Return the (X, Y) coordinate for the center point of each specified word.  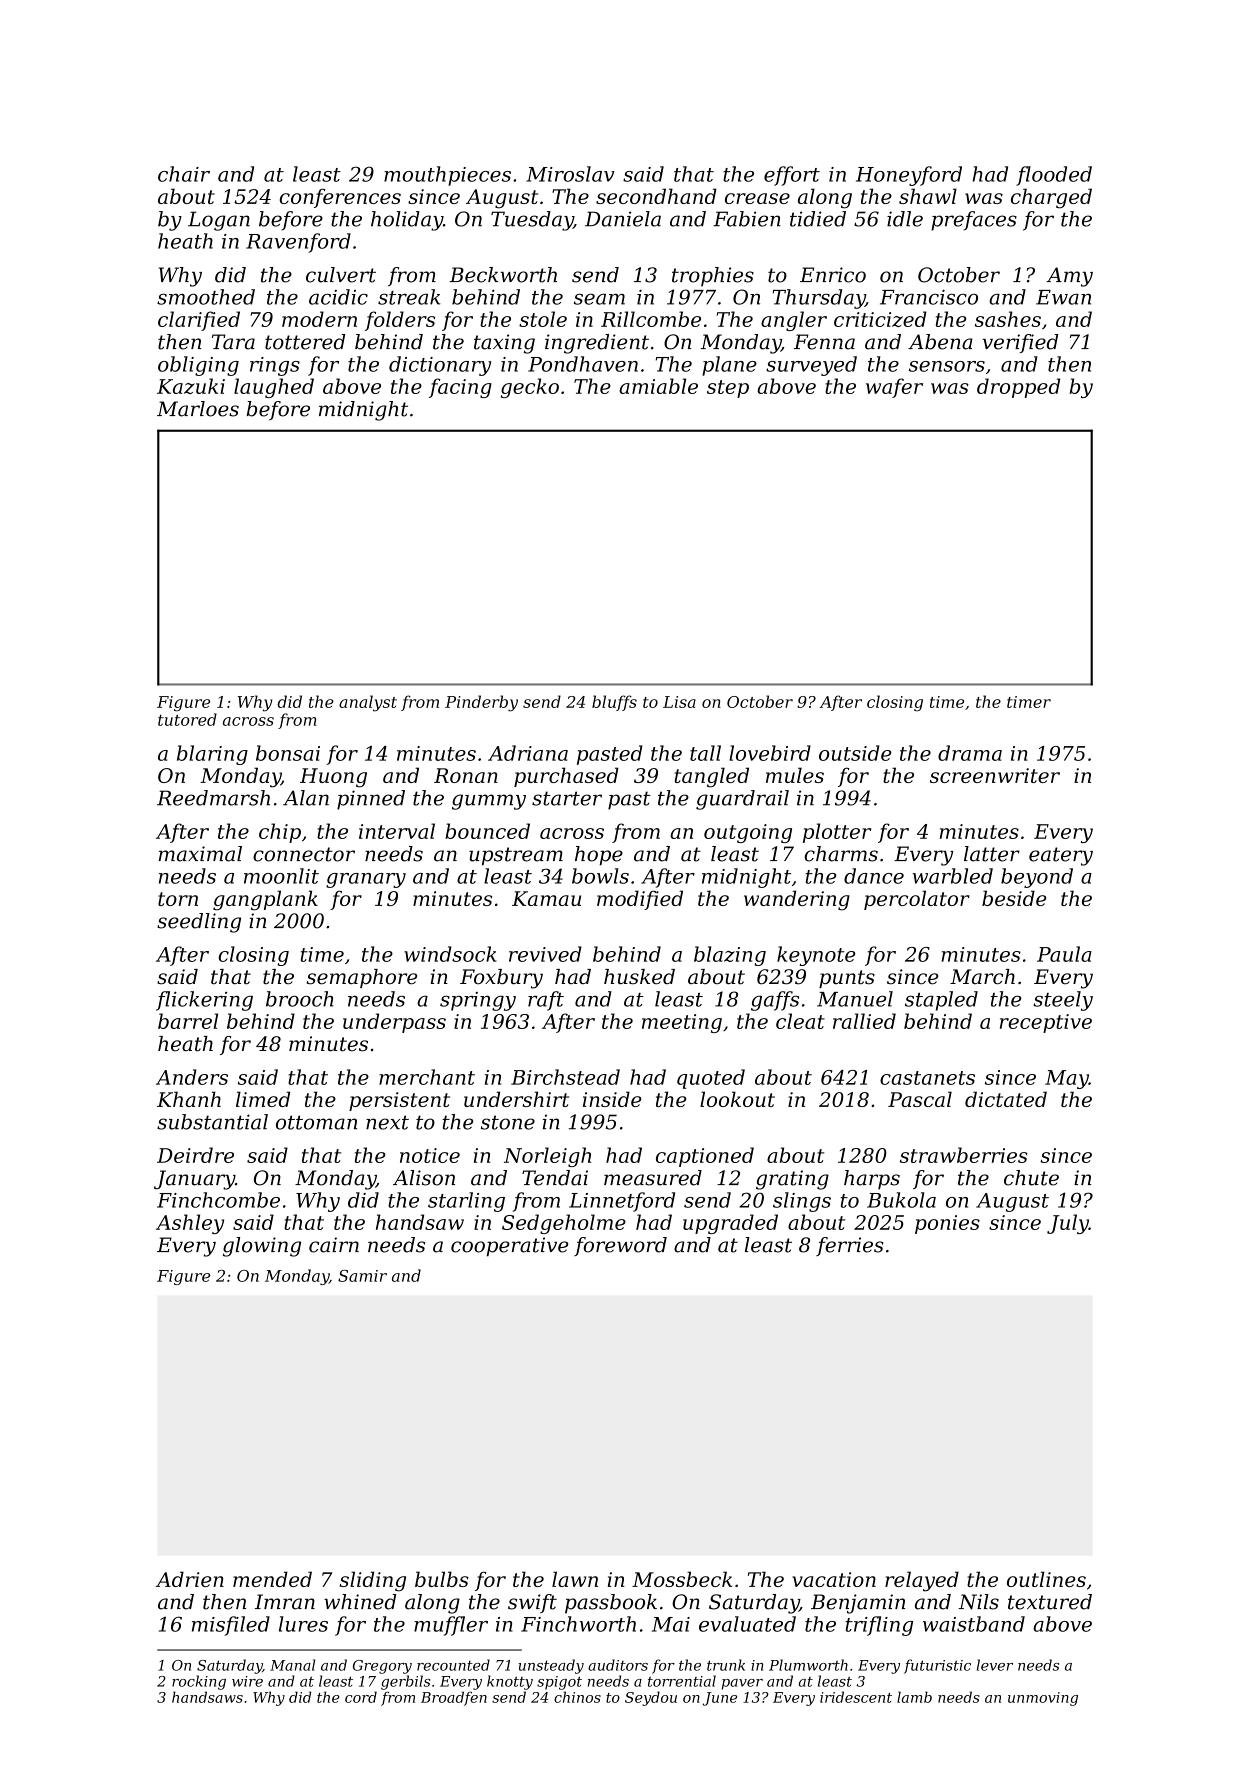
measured (653, 1178)
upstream (516, 856)
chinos (577, 1697)
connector (304, 854)
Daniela (623, 219)
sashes (1008, 319)
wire (247, 1681)
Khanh (189, 1099)
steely (1063, 1001)
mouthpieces (447, 176)
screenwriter (995, 775)
